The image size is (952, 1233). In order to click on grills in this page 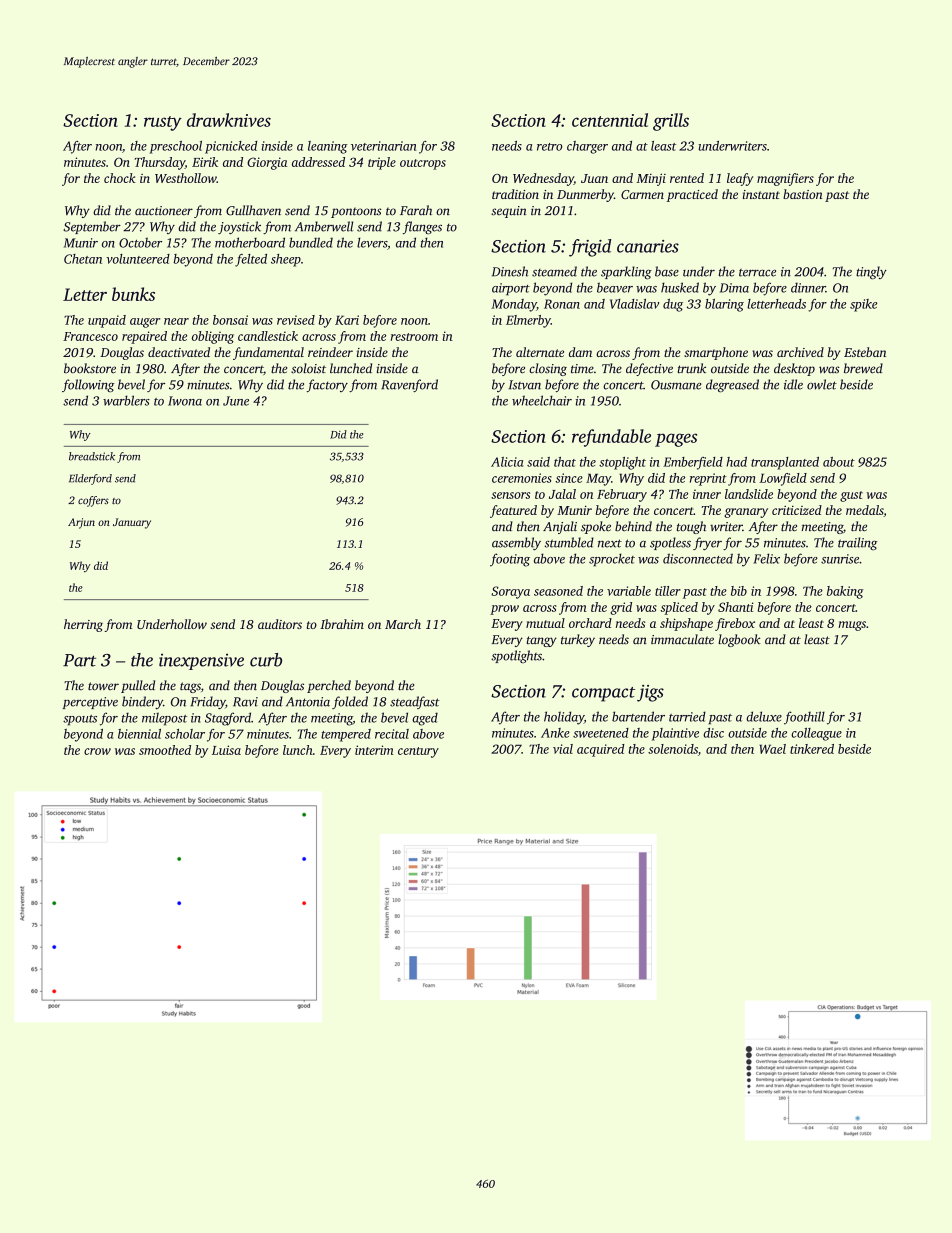, I will do `click(671, 122)`.
